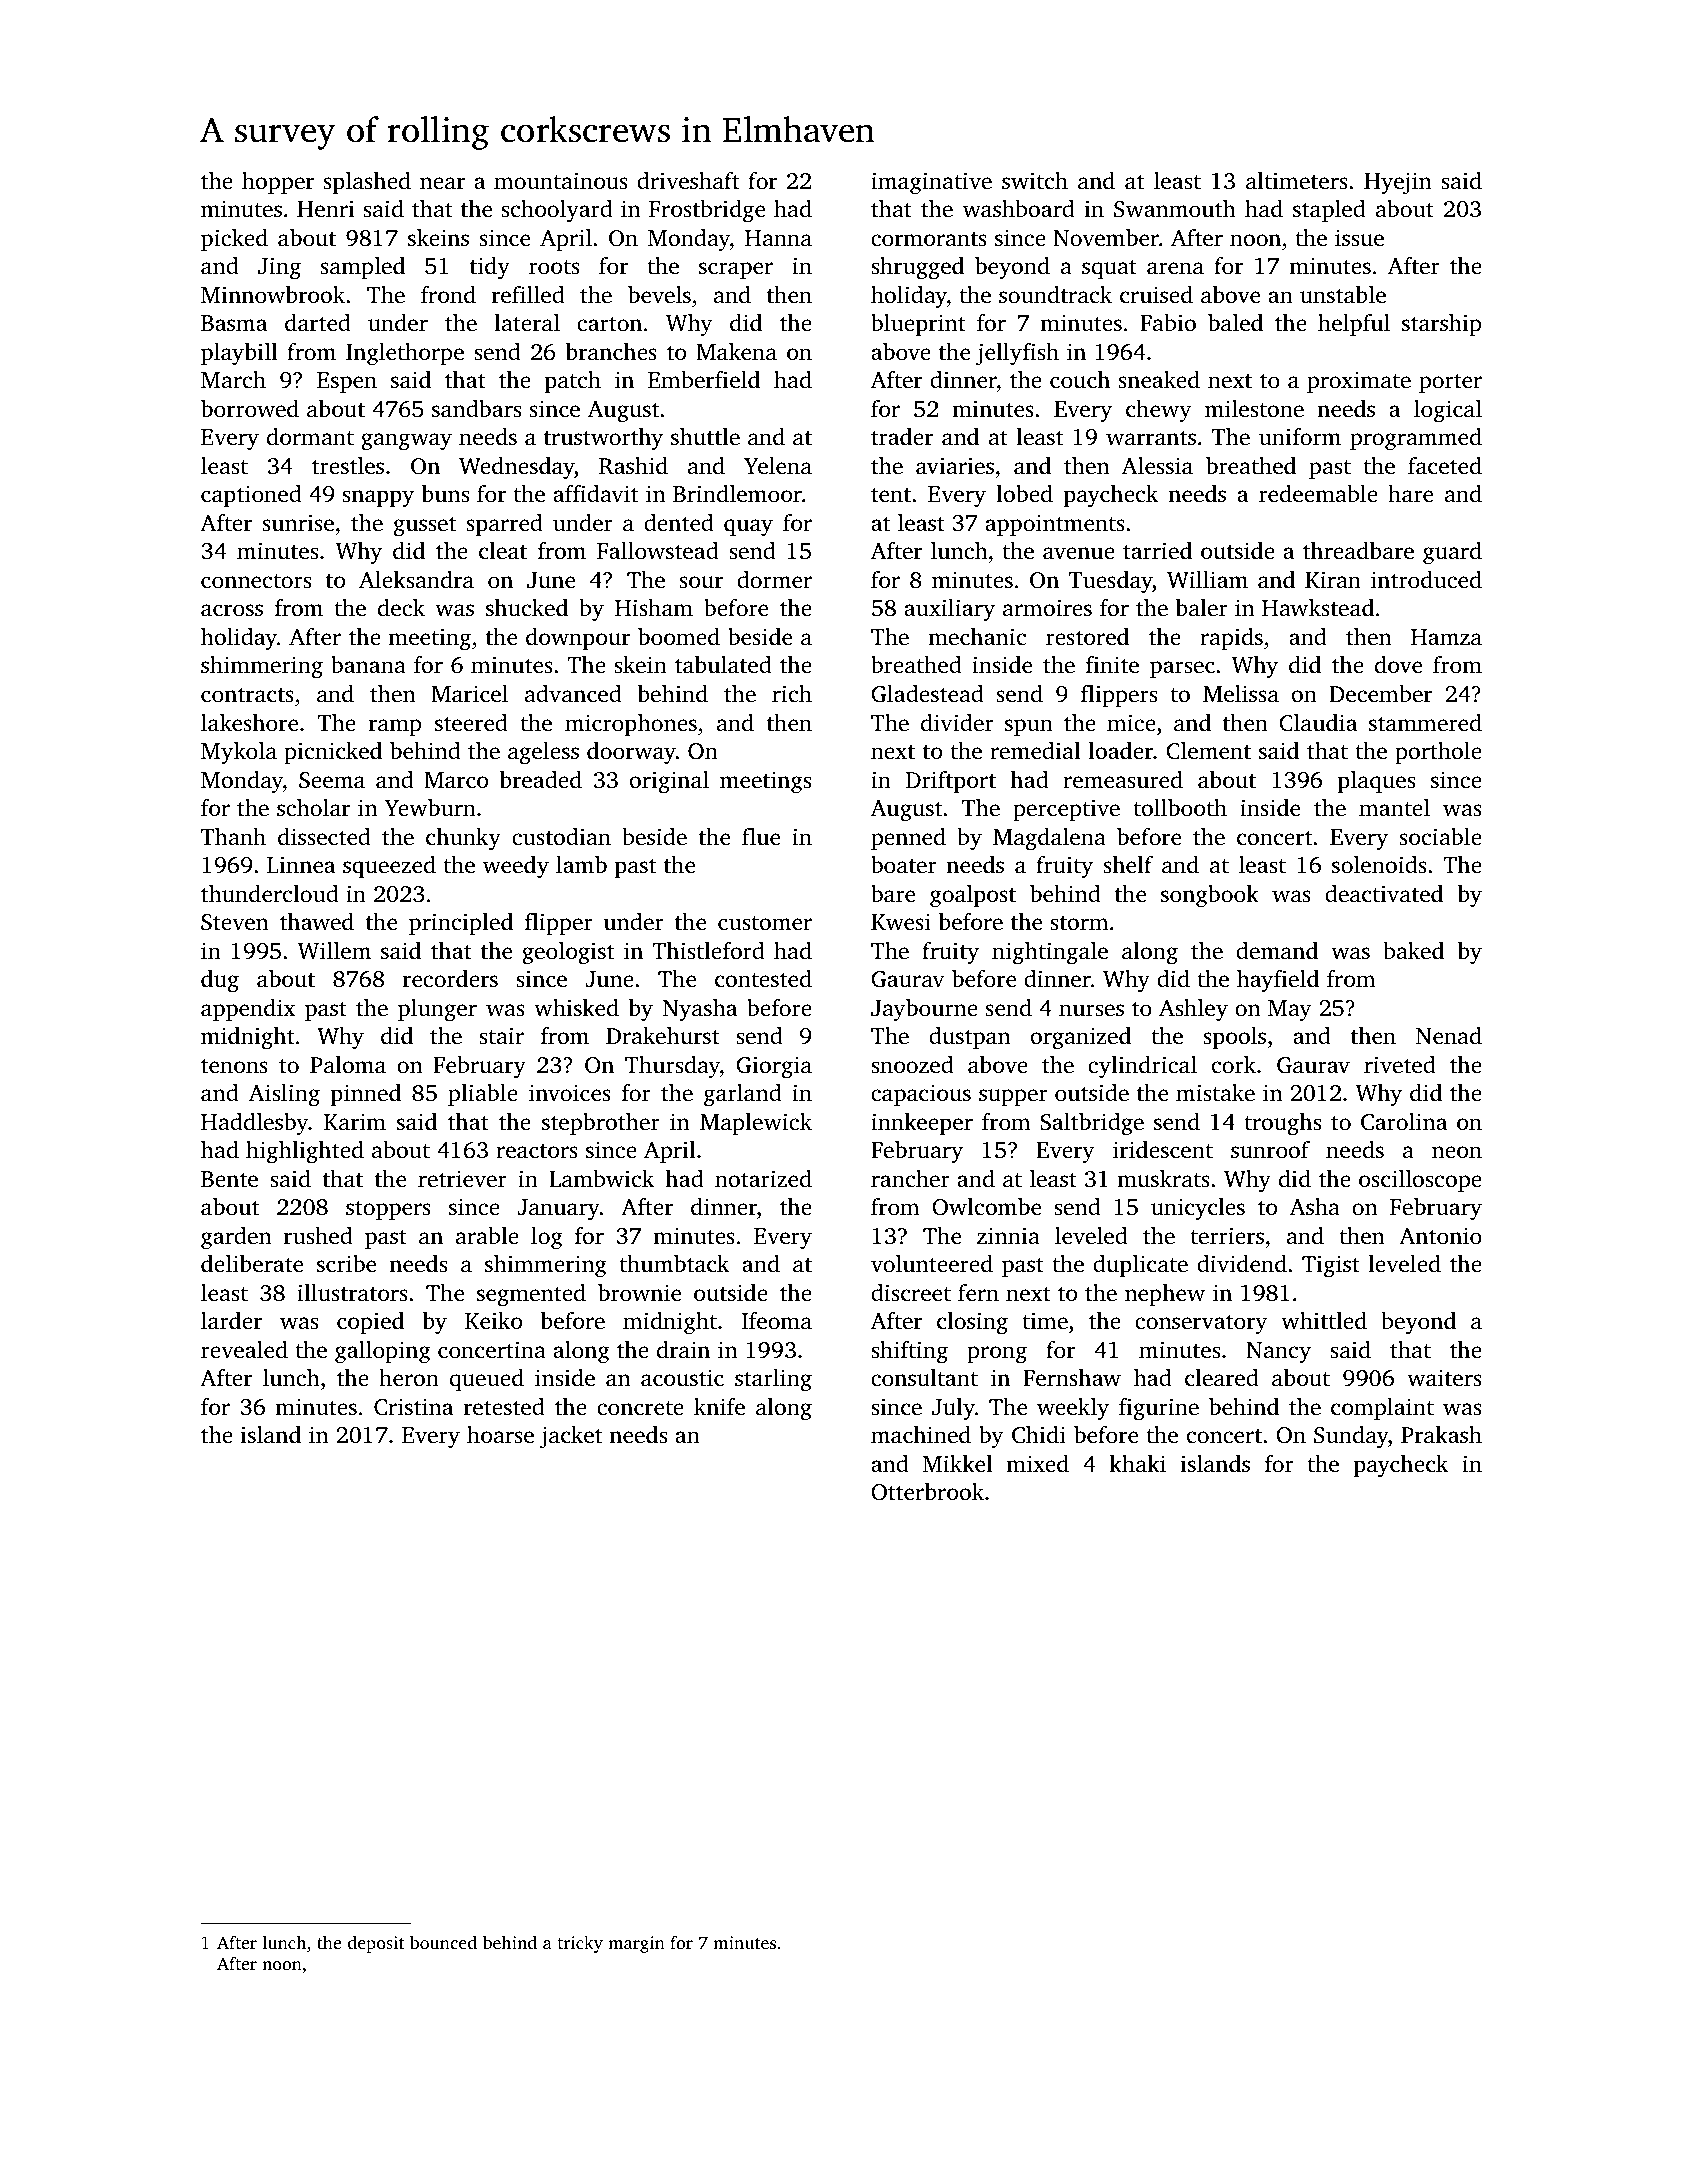  Describe the element at coordinates (973, 896) in the document. I see `goalpost` at that location.
